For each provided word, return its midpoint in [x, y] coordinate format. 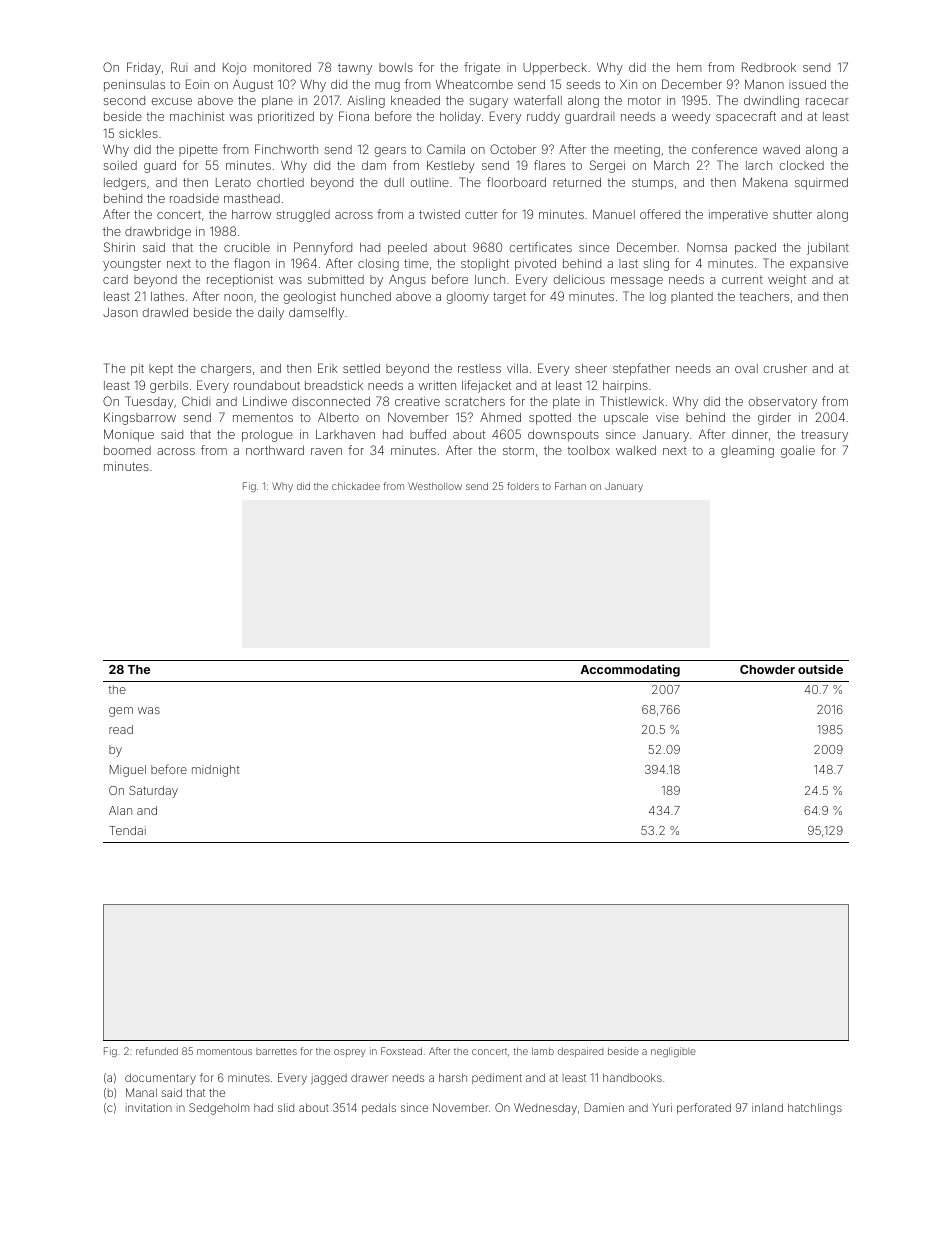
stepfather [641, 369]
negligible [673, 1052]
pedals [379, 1108]
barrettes [276, 1051]
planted [692, 297]
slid [286, 1107]
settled [361, 368]
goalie [798, 452]
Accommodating [630, 670]
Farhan [570, 486]
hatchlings [815, 1109]
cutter [481, 214]
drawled [165, 312]
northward [275, 450]
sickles [138, 133]
